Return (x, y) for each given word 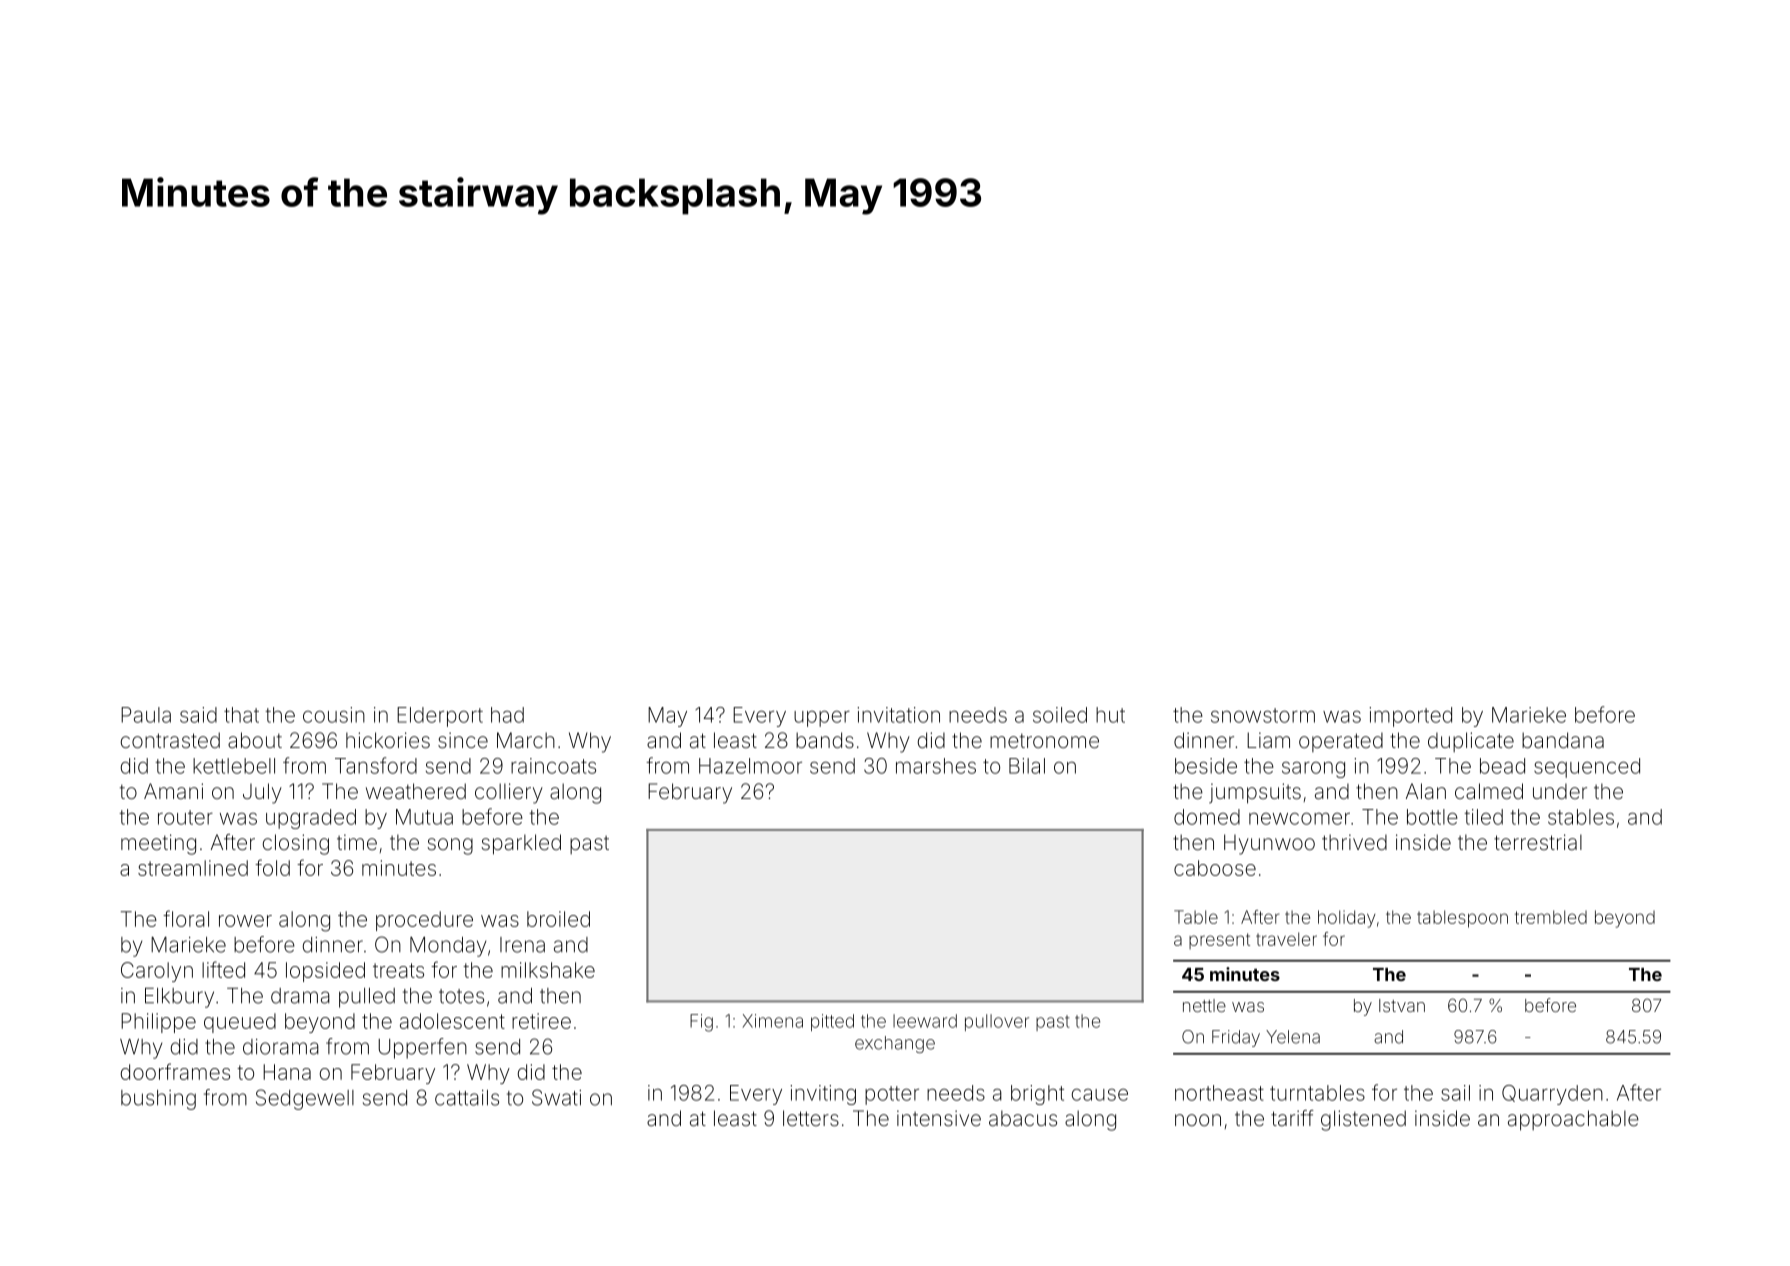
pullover (997, 1022)
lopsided (325, 972)
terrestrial (1538, 842)
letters (811, 1118)
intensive (939, 1118)
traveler (1286, 939)
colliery (509, 793)
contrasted (170, 740)
